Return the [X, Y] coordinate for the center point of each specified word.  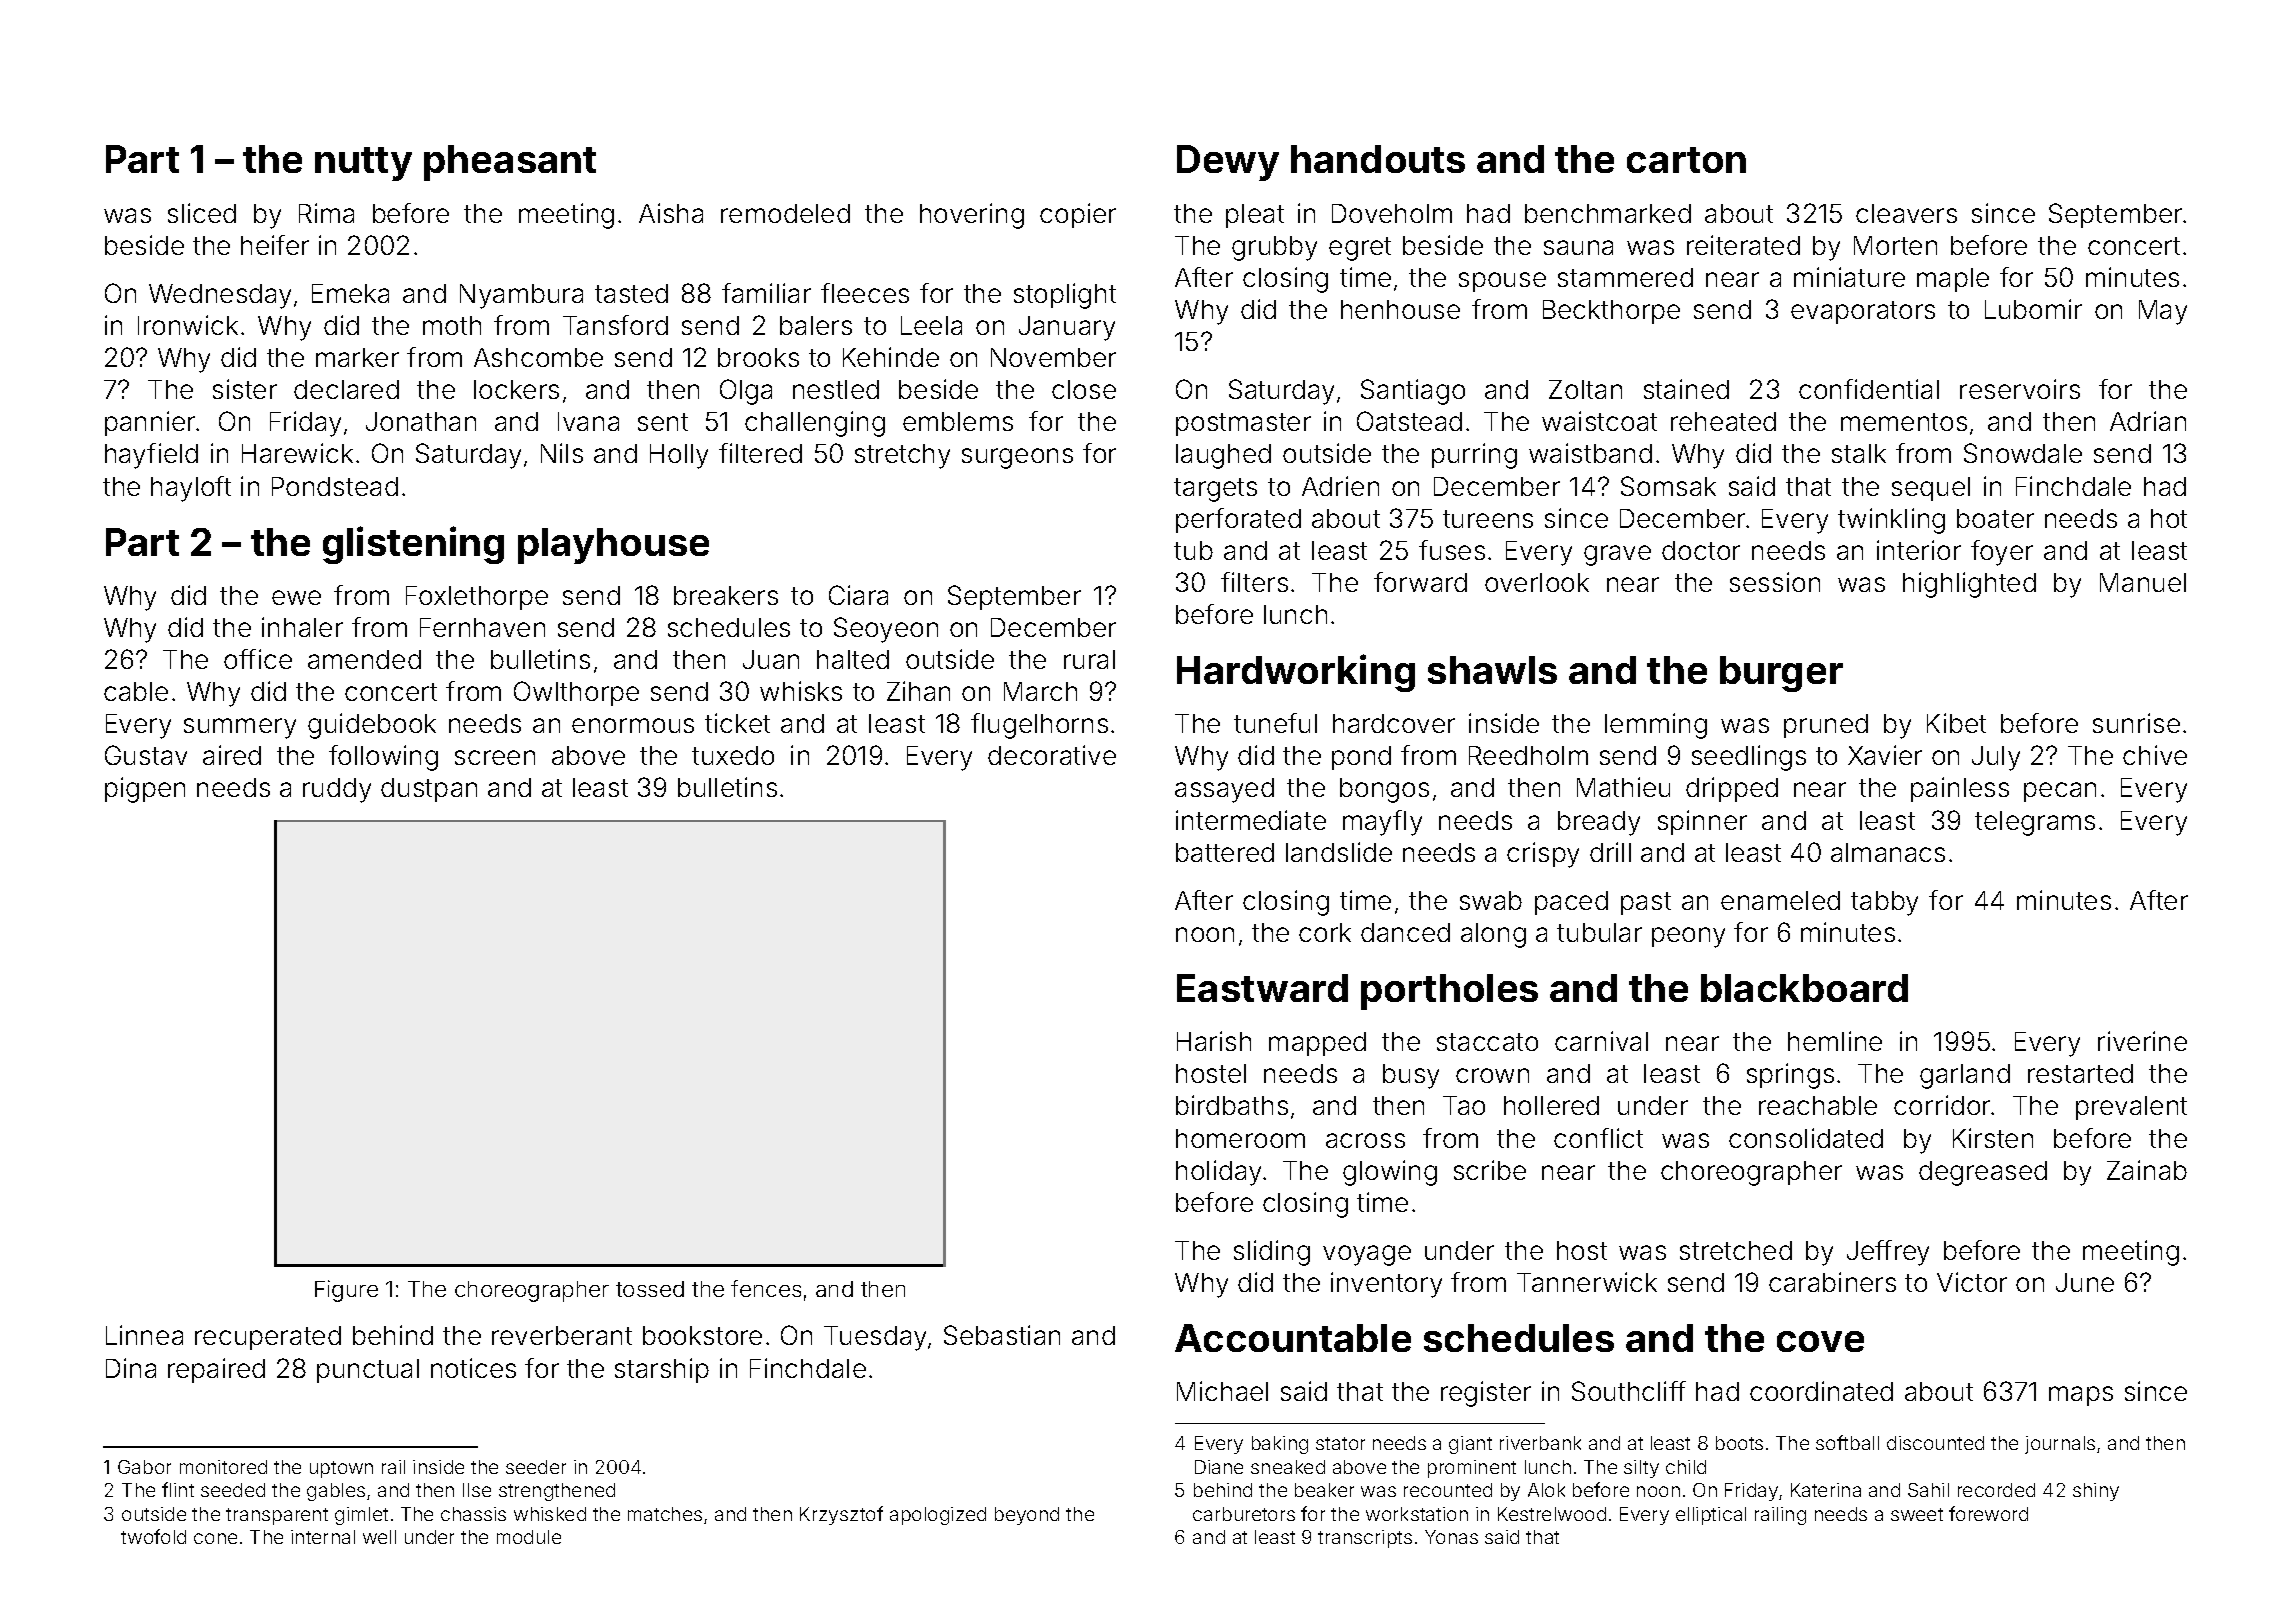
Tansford [615, 325]
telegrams [2035, 823]
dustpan [429, 790]
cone [215, 1538]
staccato [1487, 1042]
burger [1781, 674]
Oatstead [1409, 421]
